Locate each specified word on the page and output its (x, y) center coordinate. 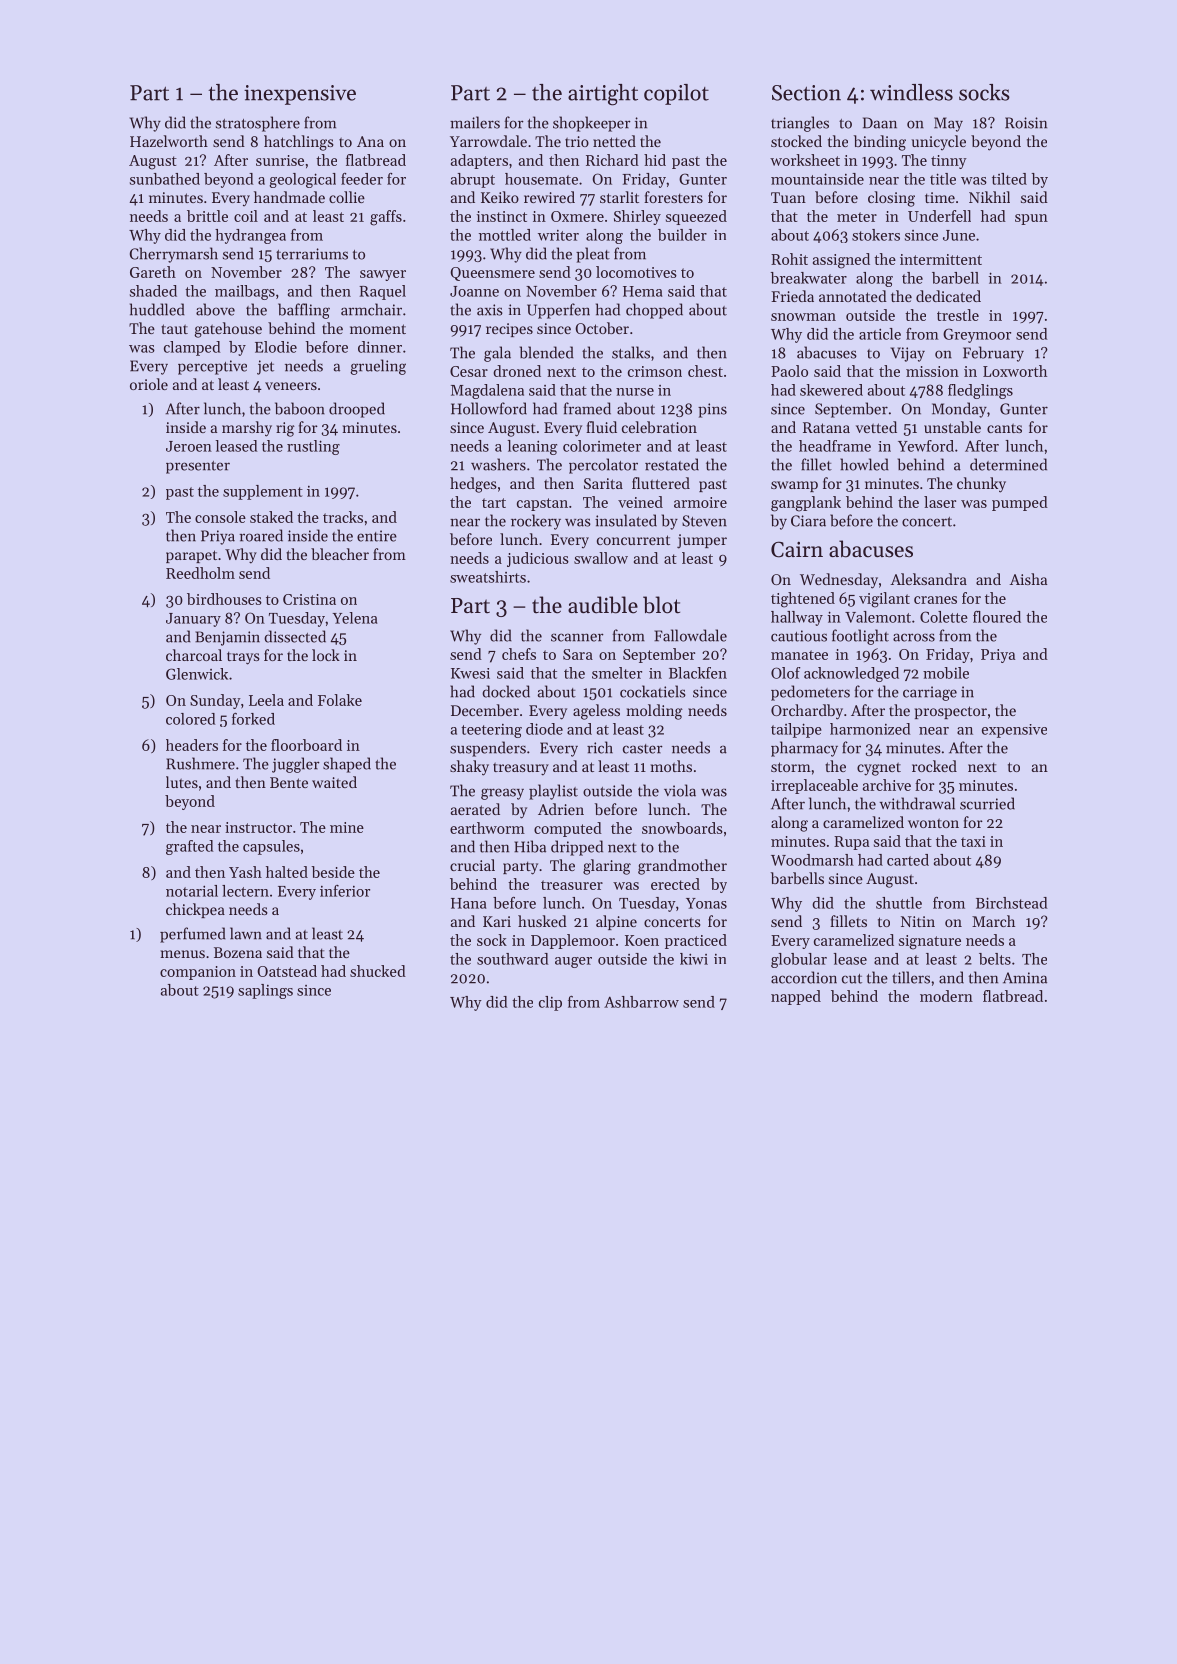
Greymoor (977, 335)
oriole (149, 384)
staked (271, 517)
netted (614, 141)
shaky (469, 768)
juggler (296, 765)
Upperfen (558, 311)
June (959, 235)
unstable (952, 427)
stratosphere (258, 124)
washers (498, 464)
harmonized (870, 729)
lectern (245, 891)
